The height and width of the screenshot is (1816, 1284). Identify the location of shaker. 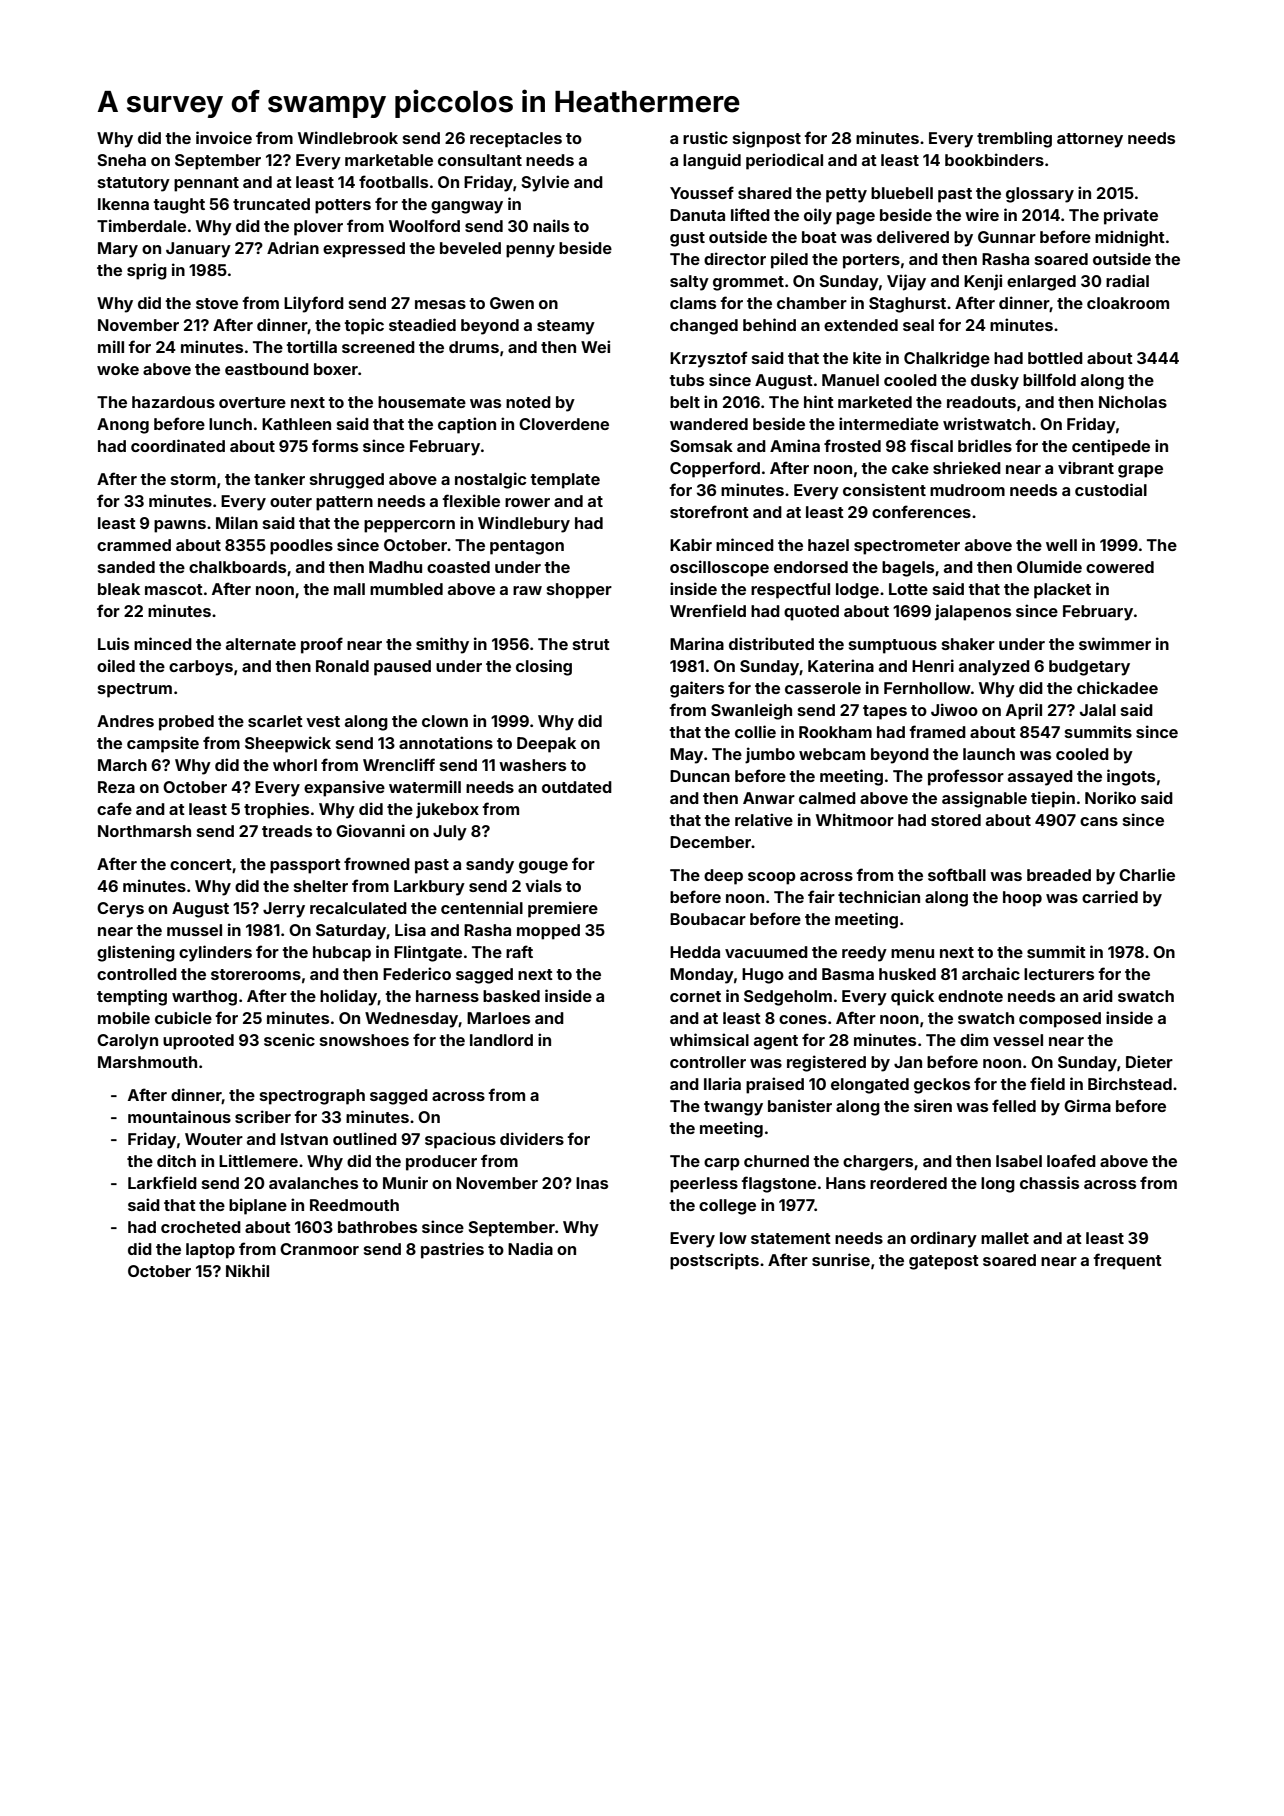
(968, 644).
